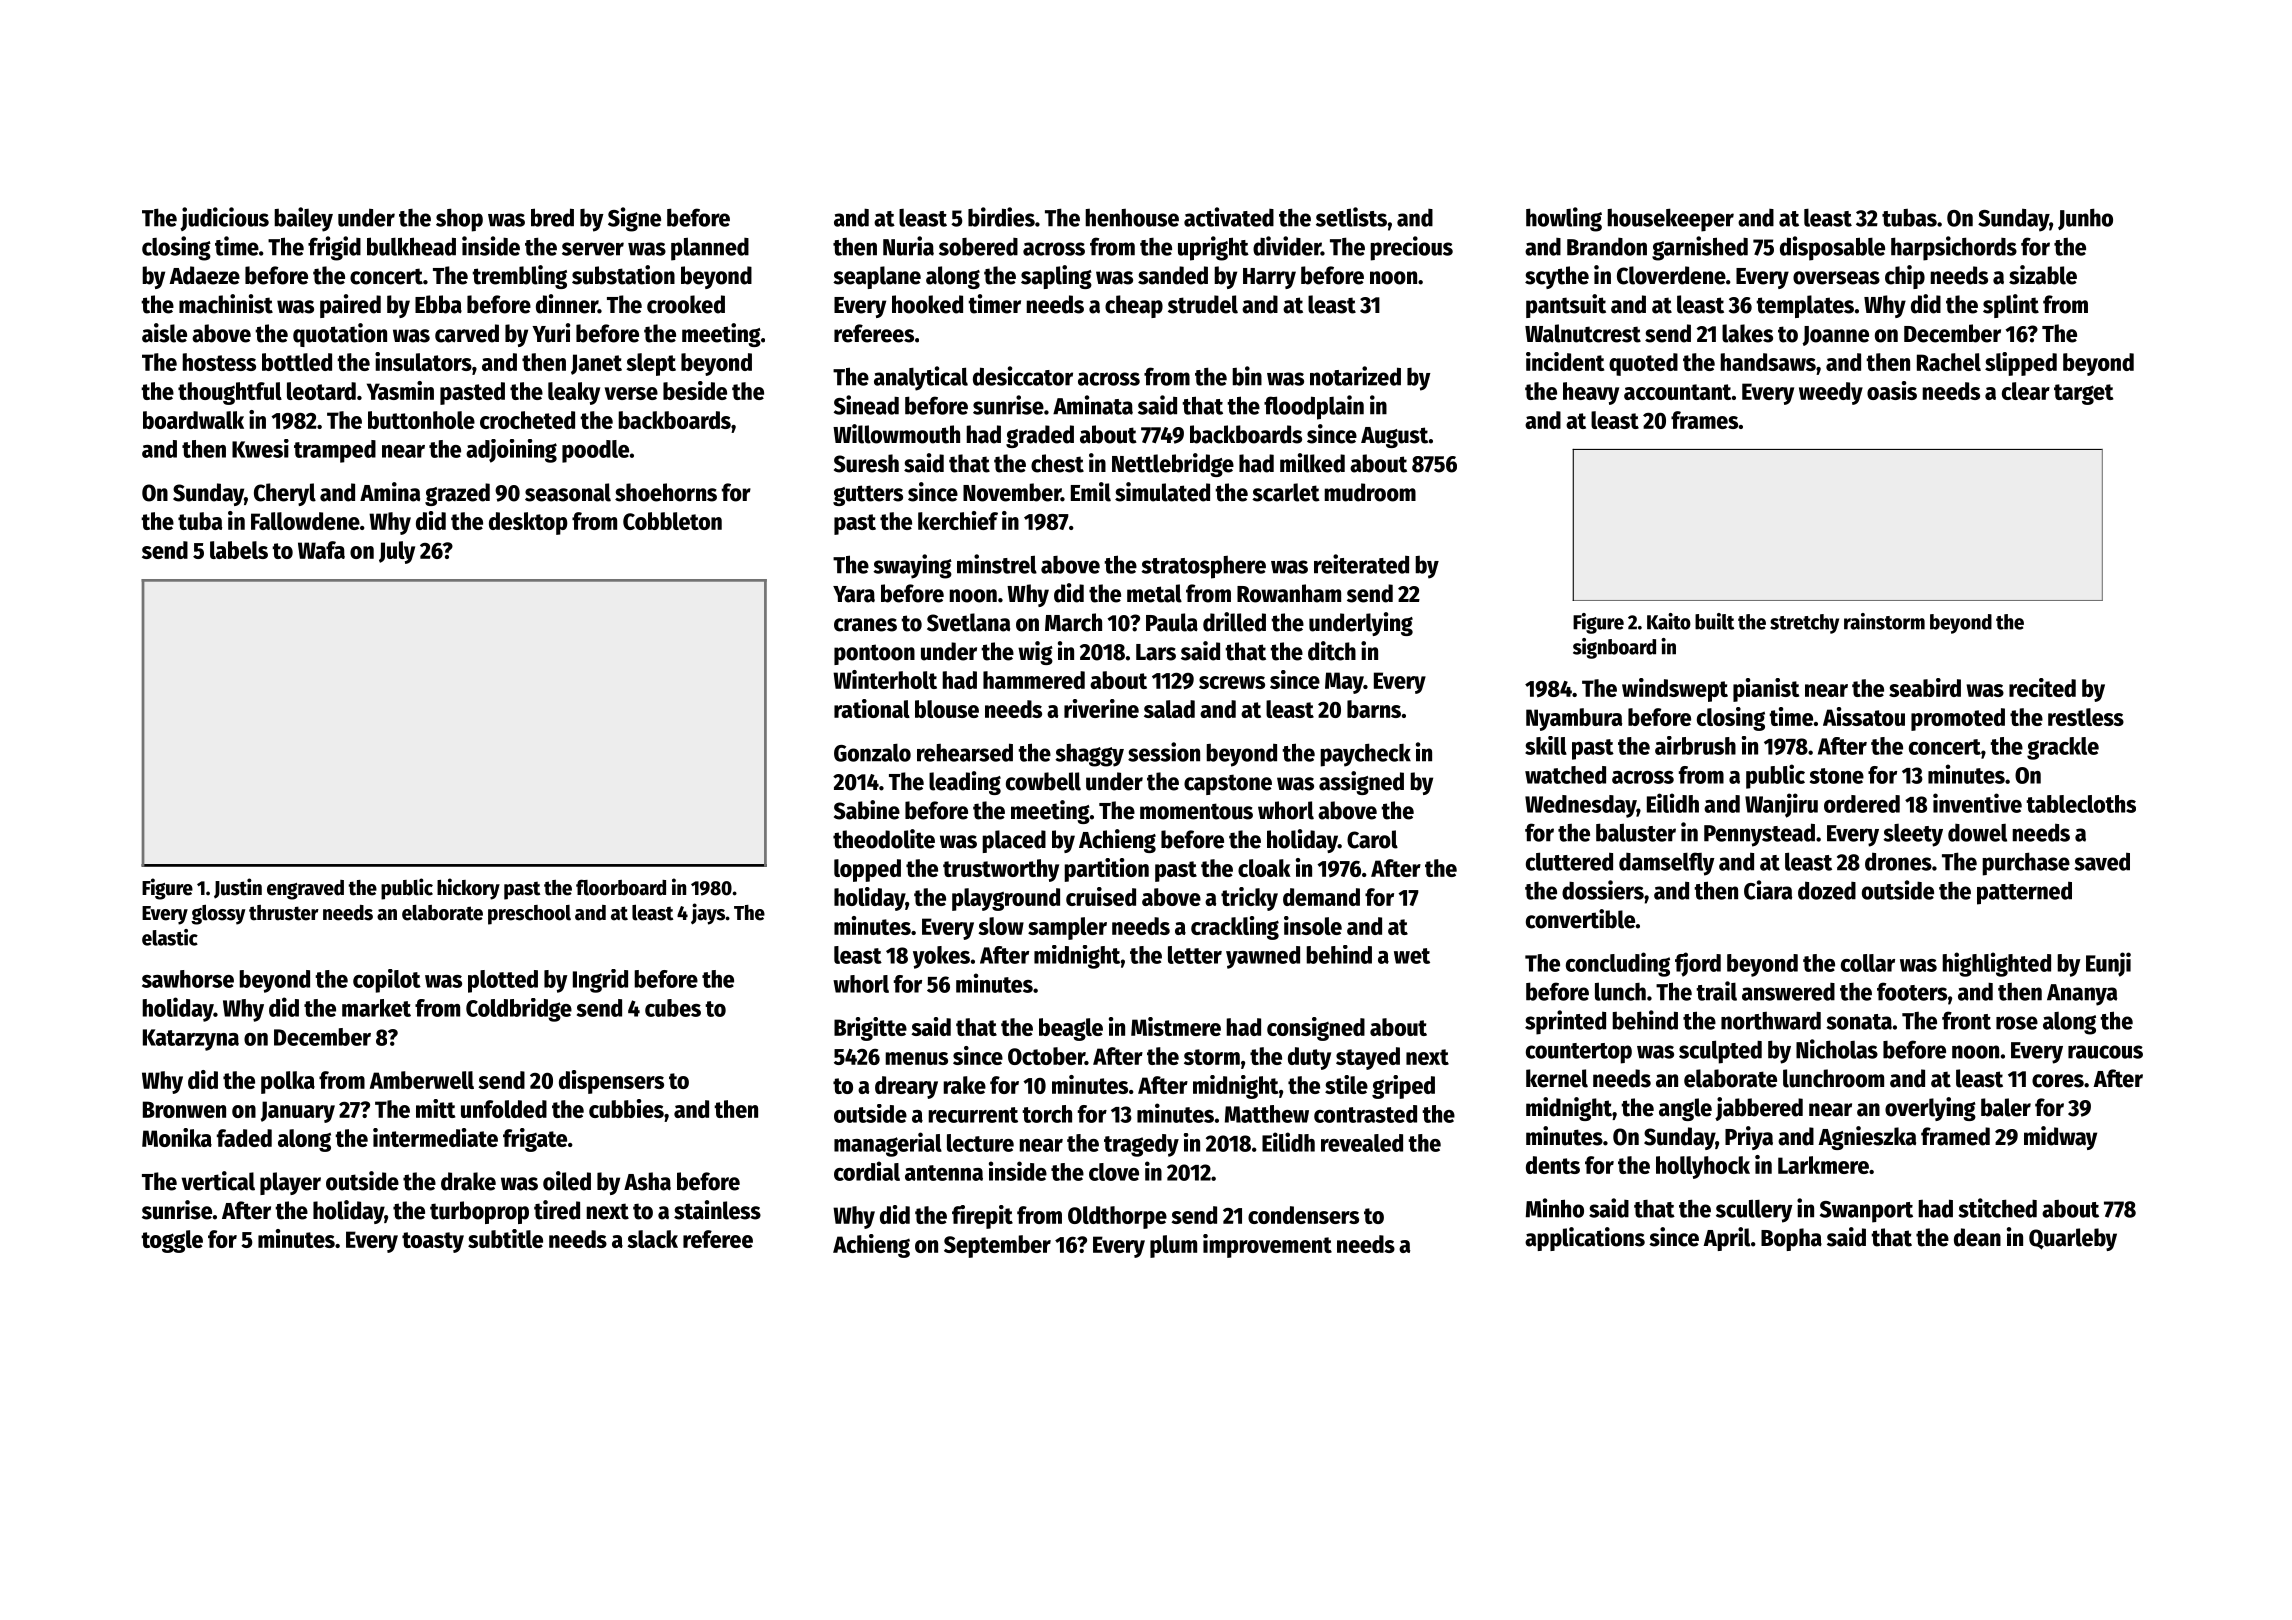  I want to click on quotation, so click(340, 335).
